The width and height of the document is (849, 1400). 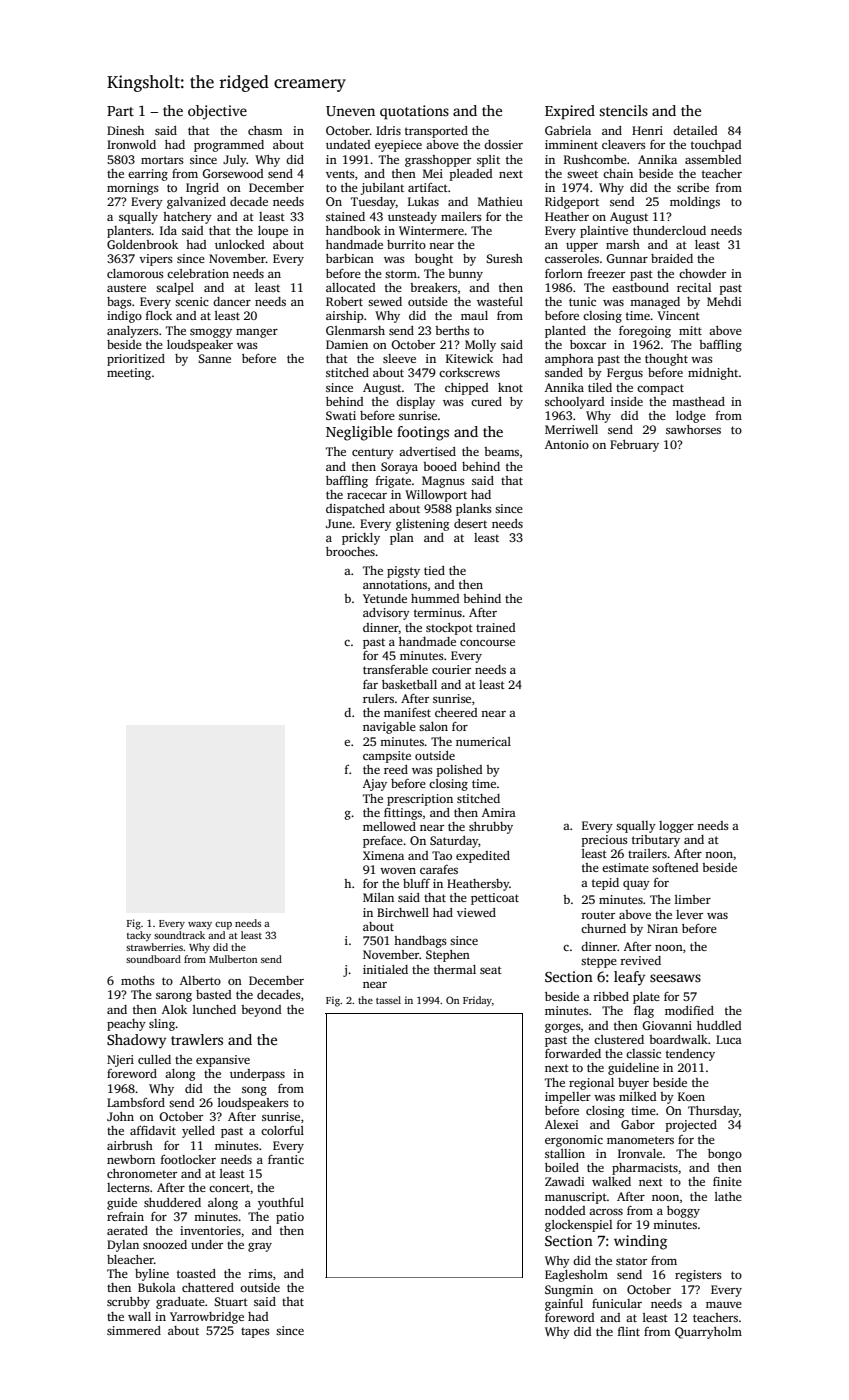 What do you see at coordinates (210, 1230) in the document?
I see `inventories` at bounding box center [210, 1230].
